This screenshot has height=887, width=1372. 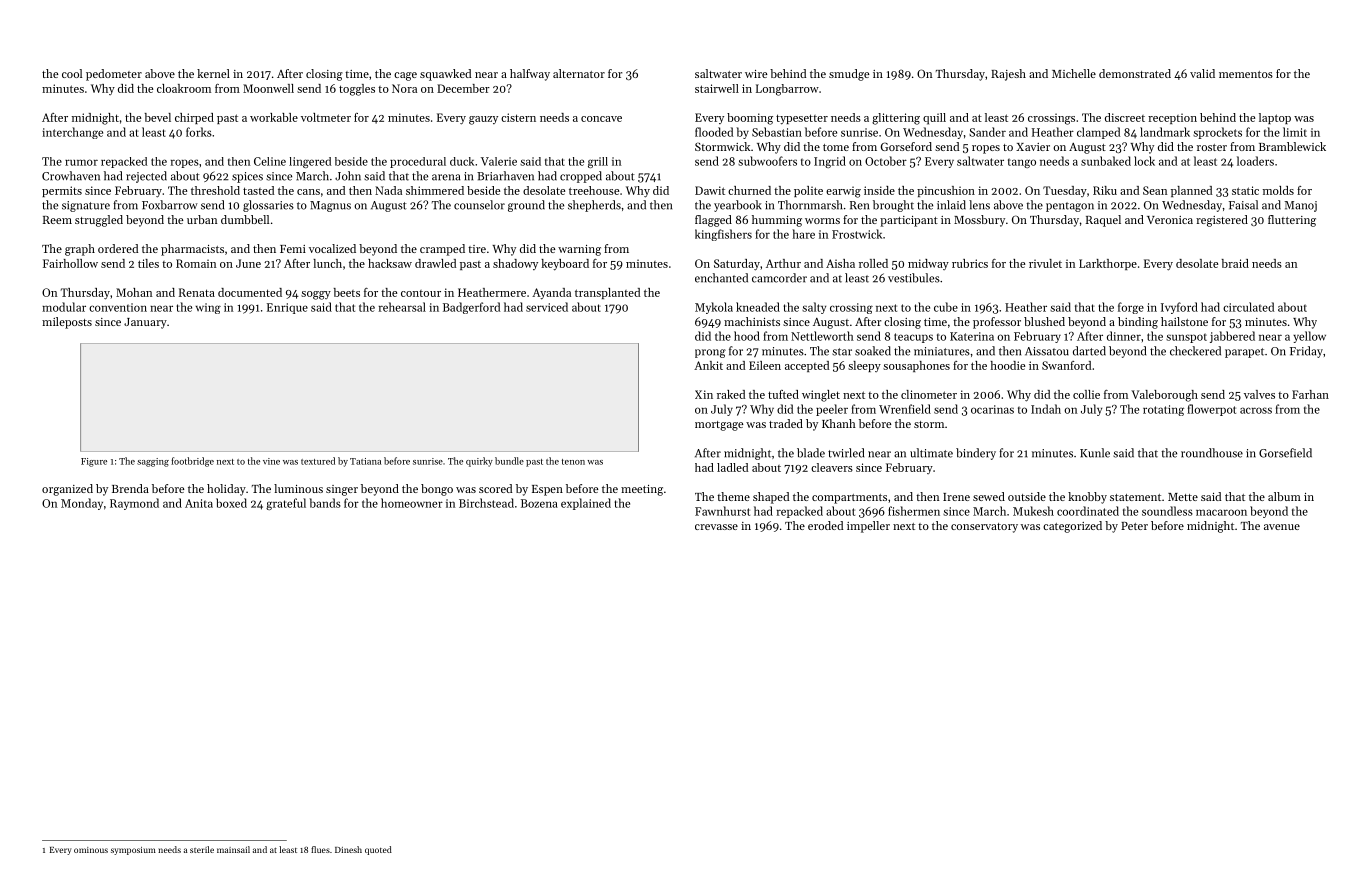 What do you see at coordinates (134, 504) in the screenshot?
I see `Raymond` at bounding box center [134, 504].
